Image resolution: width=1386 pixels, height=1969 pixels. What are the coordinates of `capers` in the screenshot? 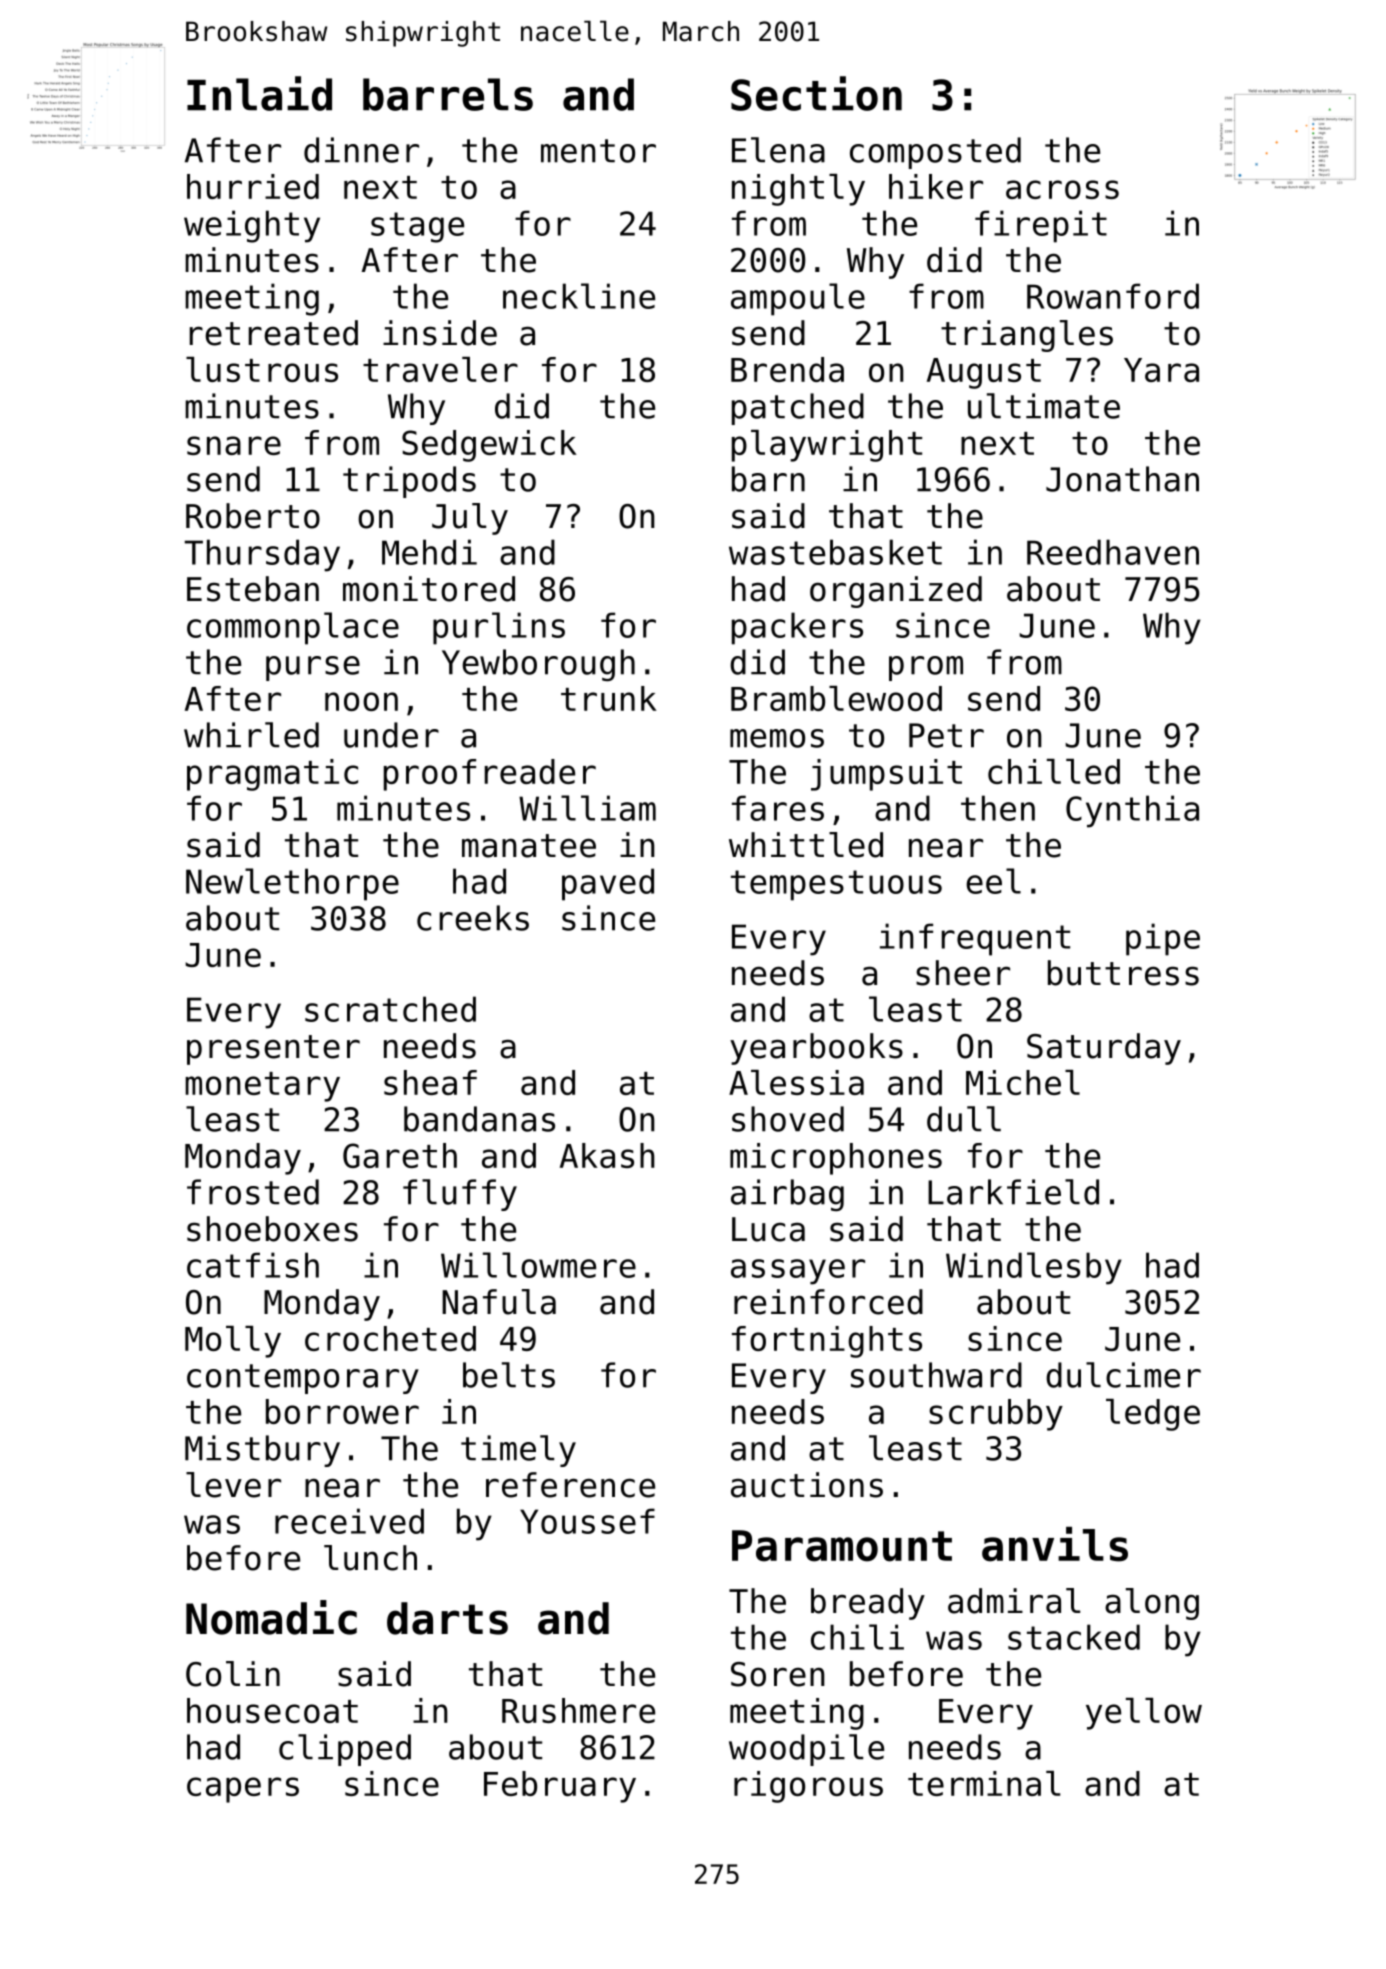 It's located at (243, 1790).
